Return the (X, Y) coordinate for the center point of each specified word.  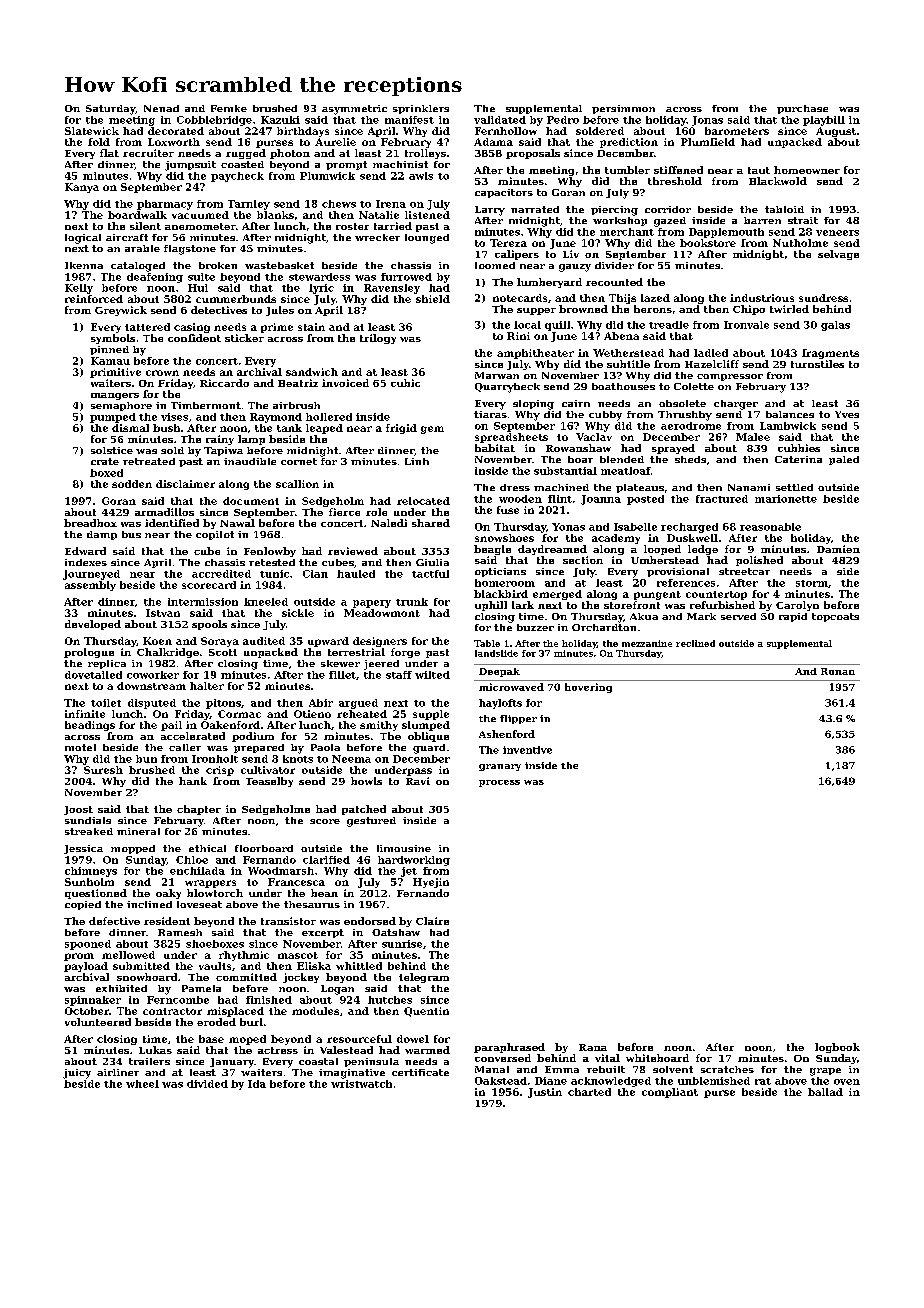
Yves (847, 414)
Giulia (432, 562)
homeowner (807, 170)
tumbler (627, 170)
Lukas (155, 1050)
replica (107, 664)
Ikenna (84, 265)
